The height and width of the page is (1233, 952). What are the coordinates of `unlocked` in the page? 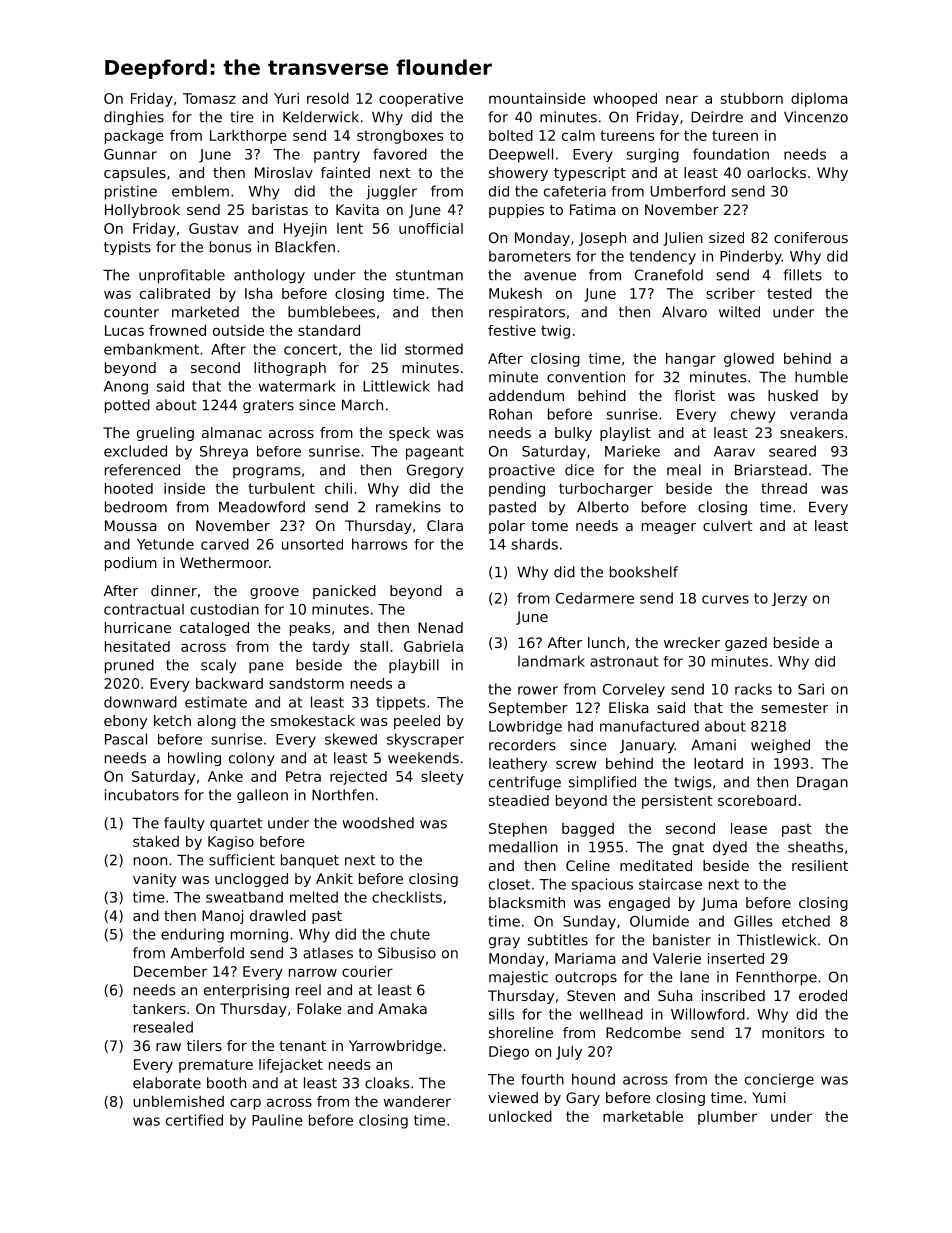 It's located at (520, 1116).
